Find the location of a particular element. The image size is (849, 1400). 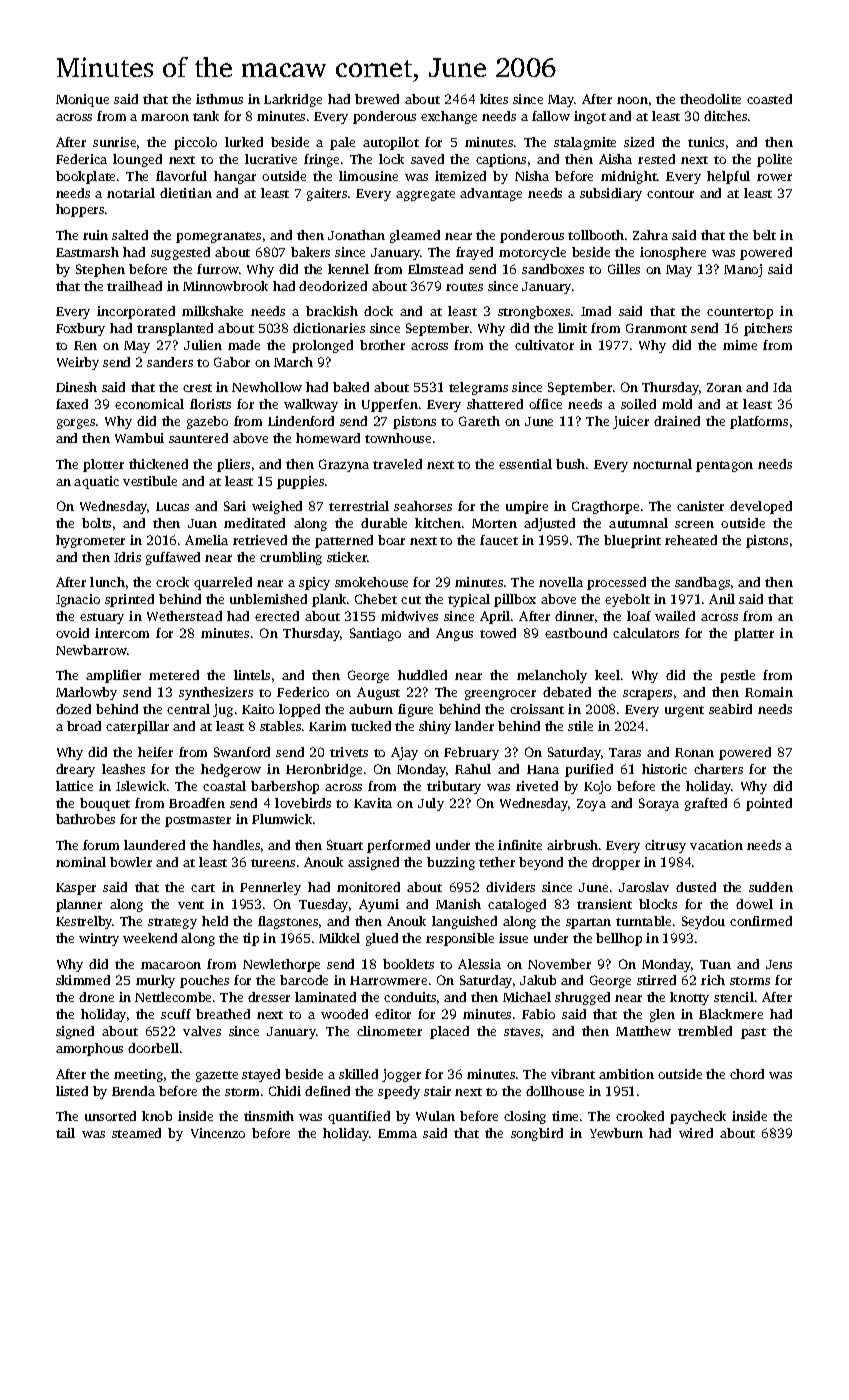

Weirby is located at coordinates (78, 363).
